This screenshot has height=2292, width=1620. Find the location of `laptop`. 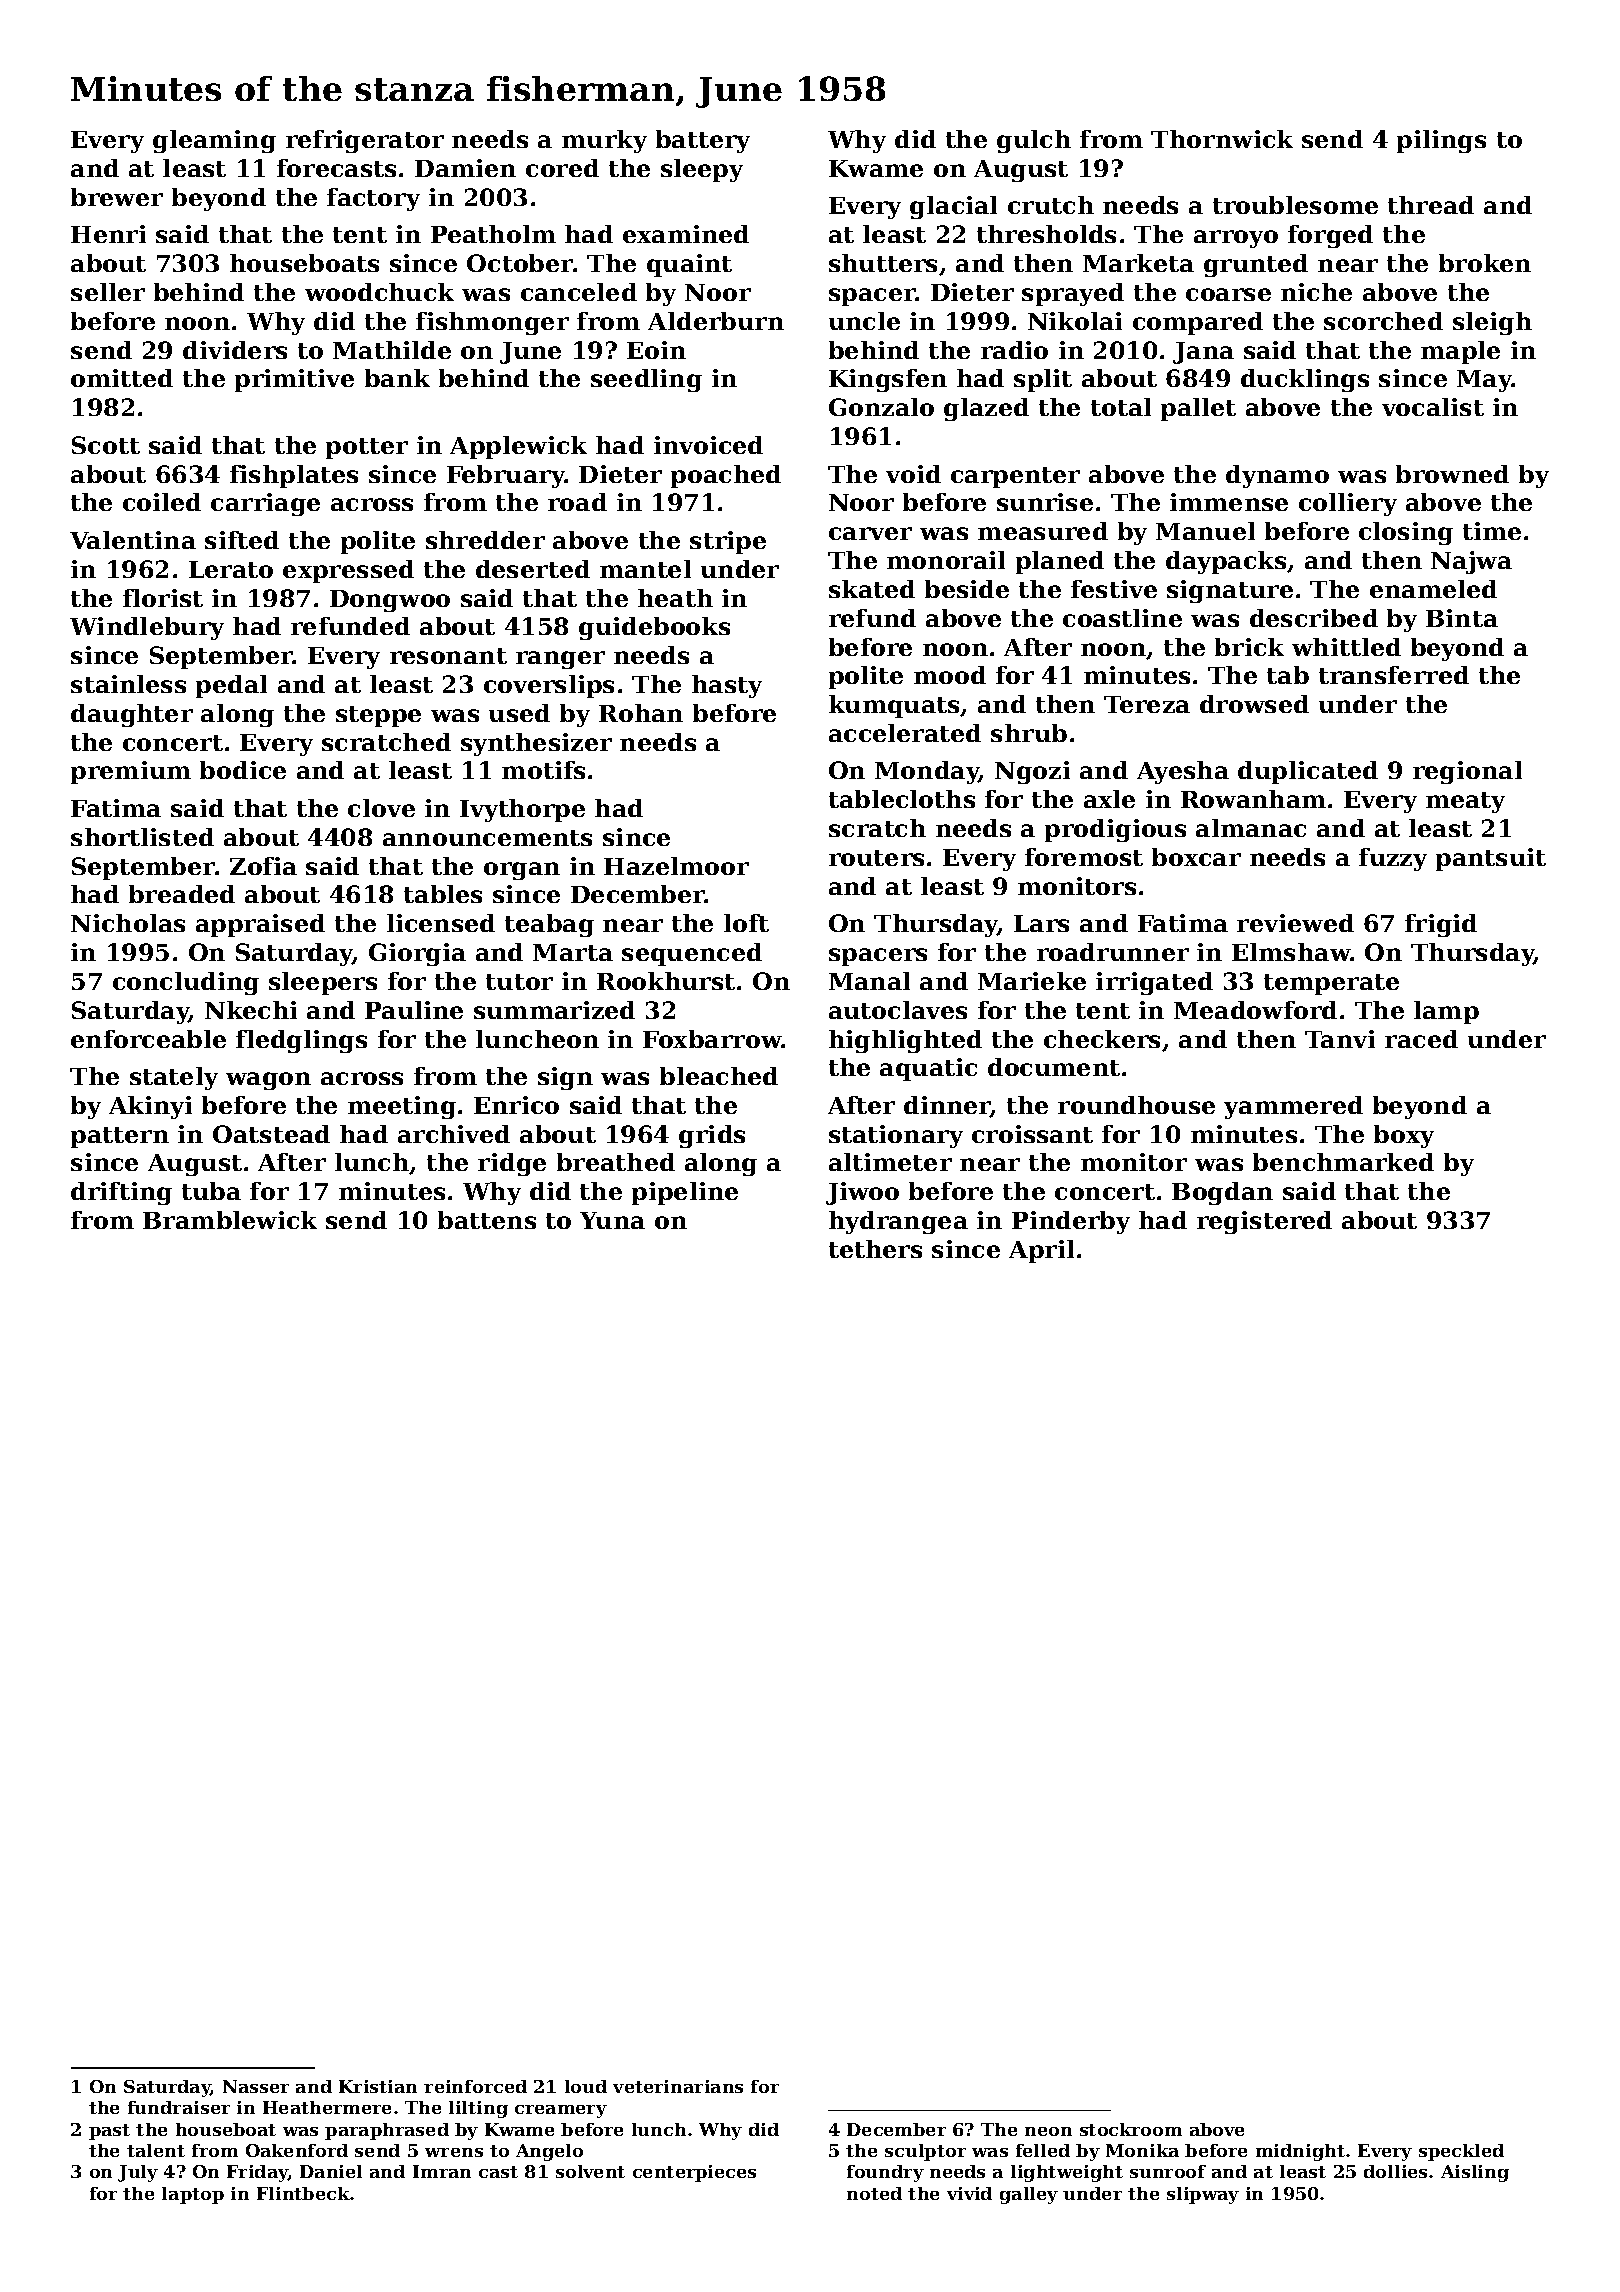

laptop is located at coordinates (193, 2195).
